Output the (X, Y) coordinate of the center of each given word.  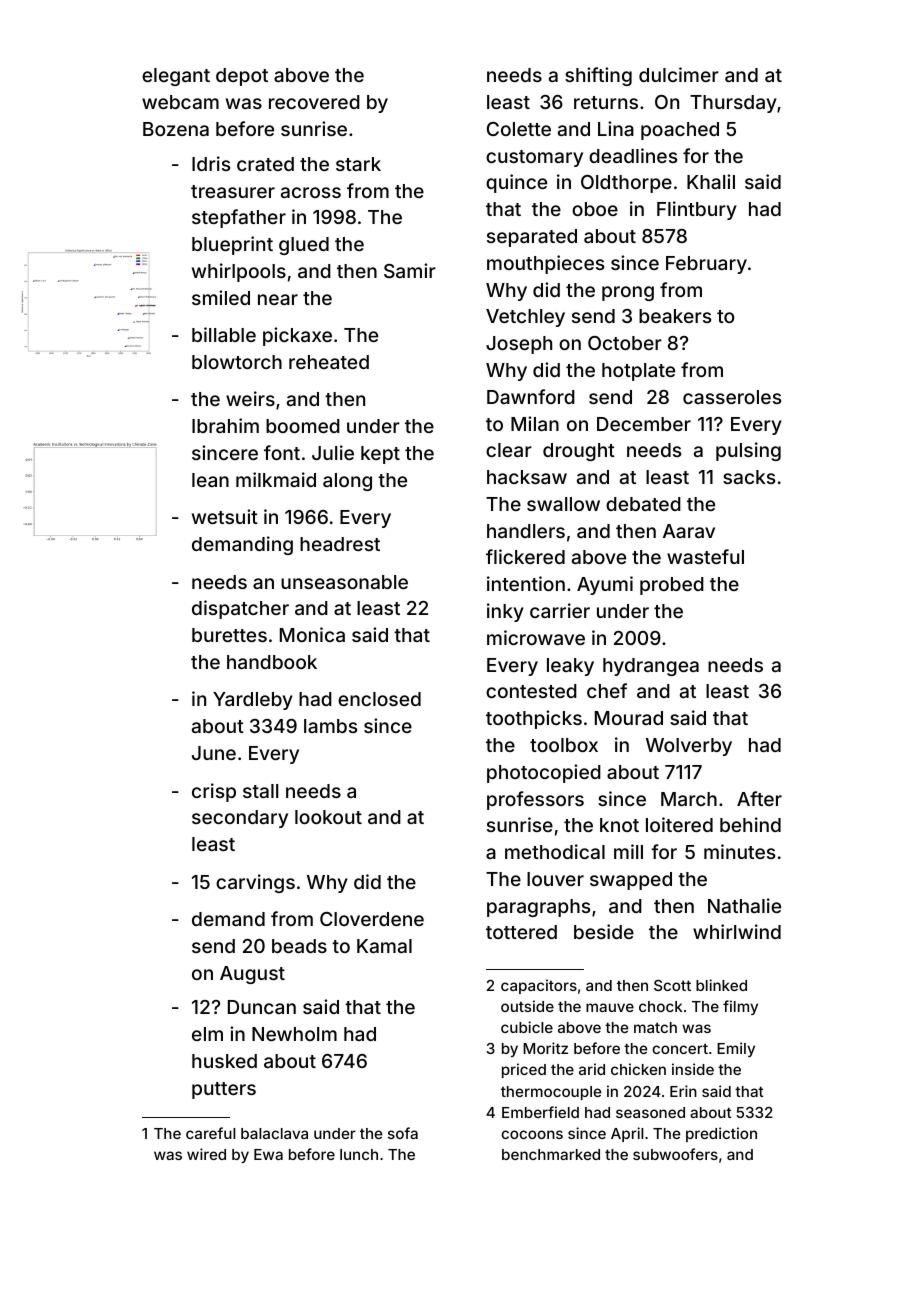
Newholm (294, 1034)
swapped (631, 881)
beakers (675, 316)
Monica (312, 634)
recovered (314, 102)
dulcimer (679, 74)
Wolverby (689, 747)
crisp (214, 792)
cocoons (532, 1134)
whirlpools (239, 272)
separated (532, 238)
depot (242, 77)
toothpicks (534, 719)
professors (535, 800)
